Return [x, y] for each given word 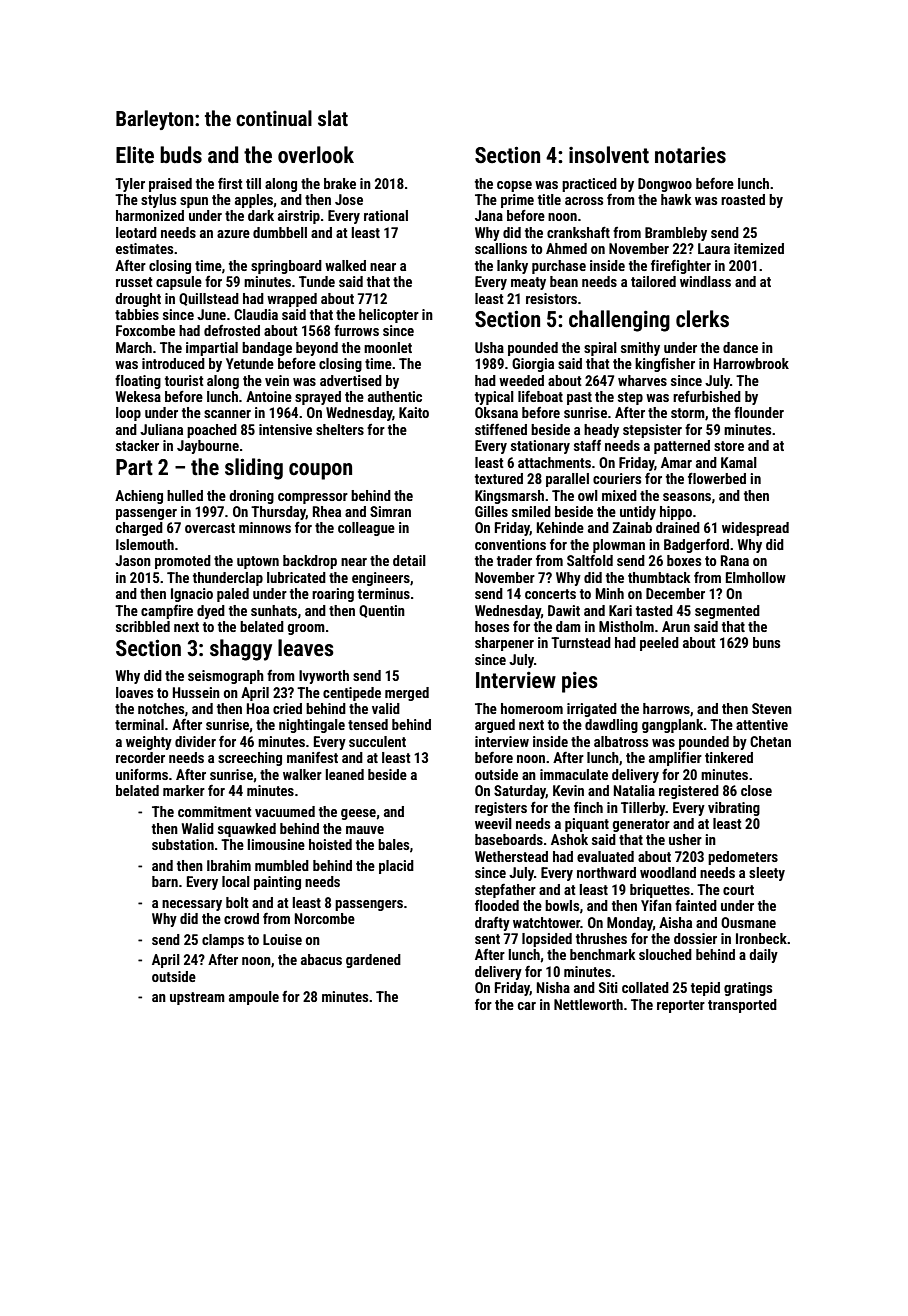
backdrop [310, 562]
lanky [512, 267]
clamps [223, 941]
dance [740, 347]
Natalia [634, 790]
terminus [384, 593]
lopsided [547, 940]
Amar [676, 462]
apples [254, 201]
